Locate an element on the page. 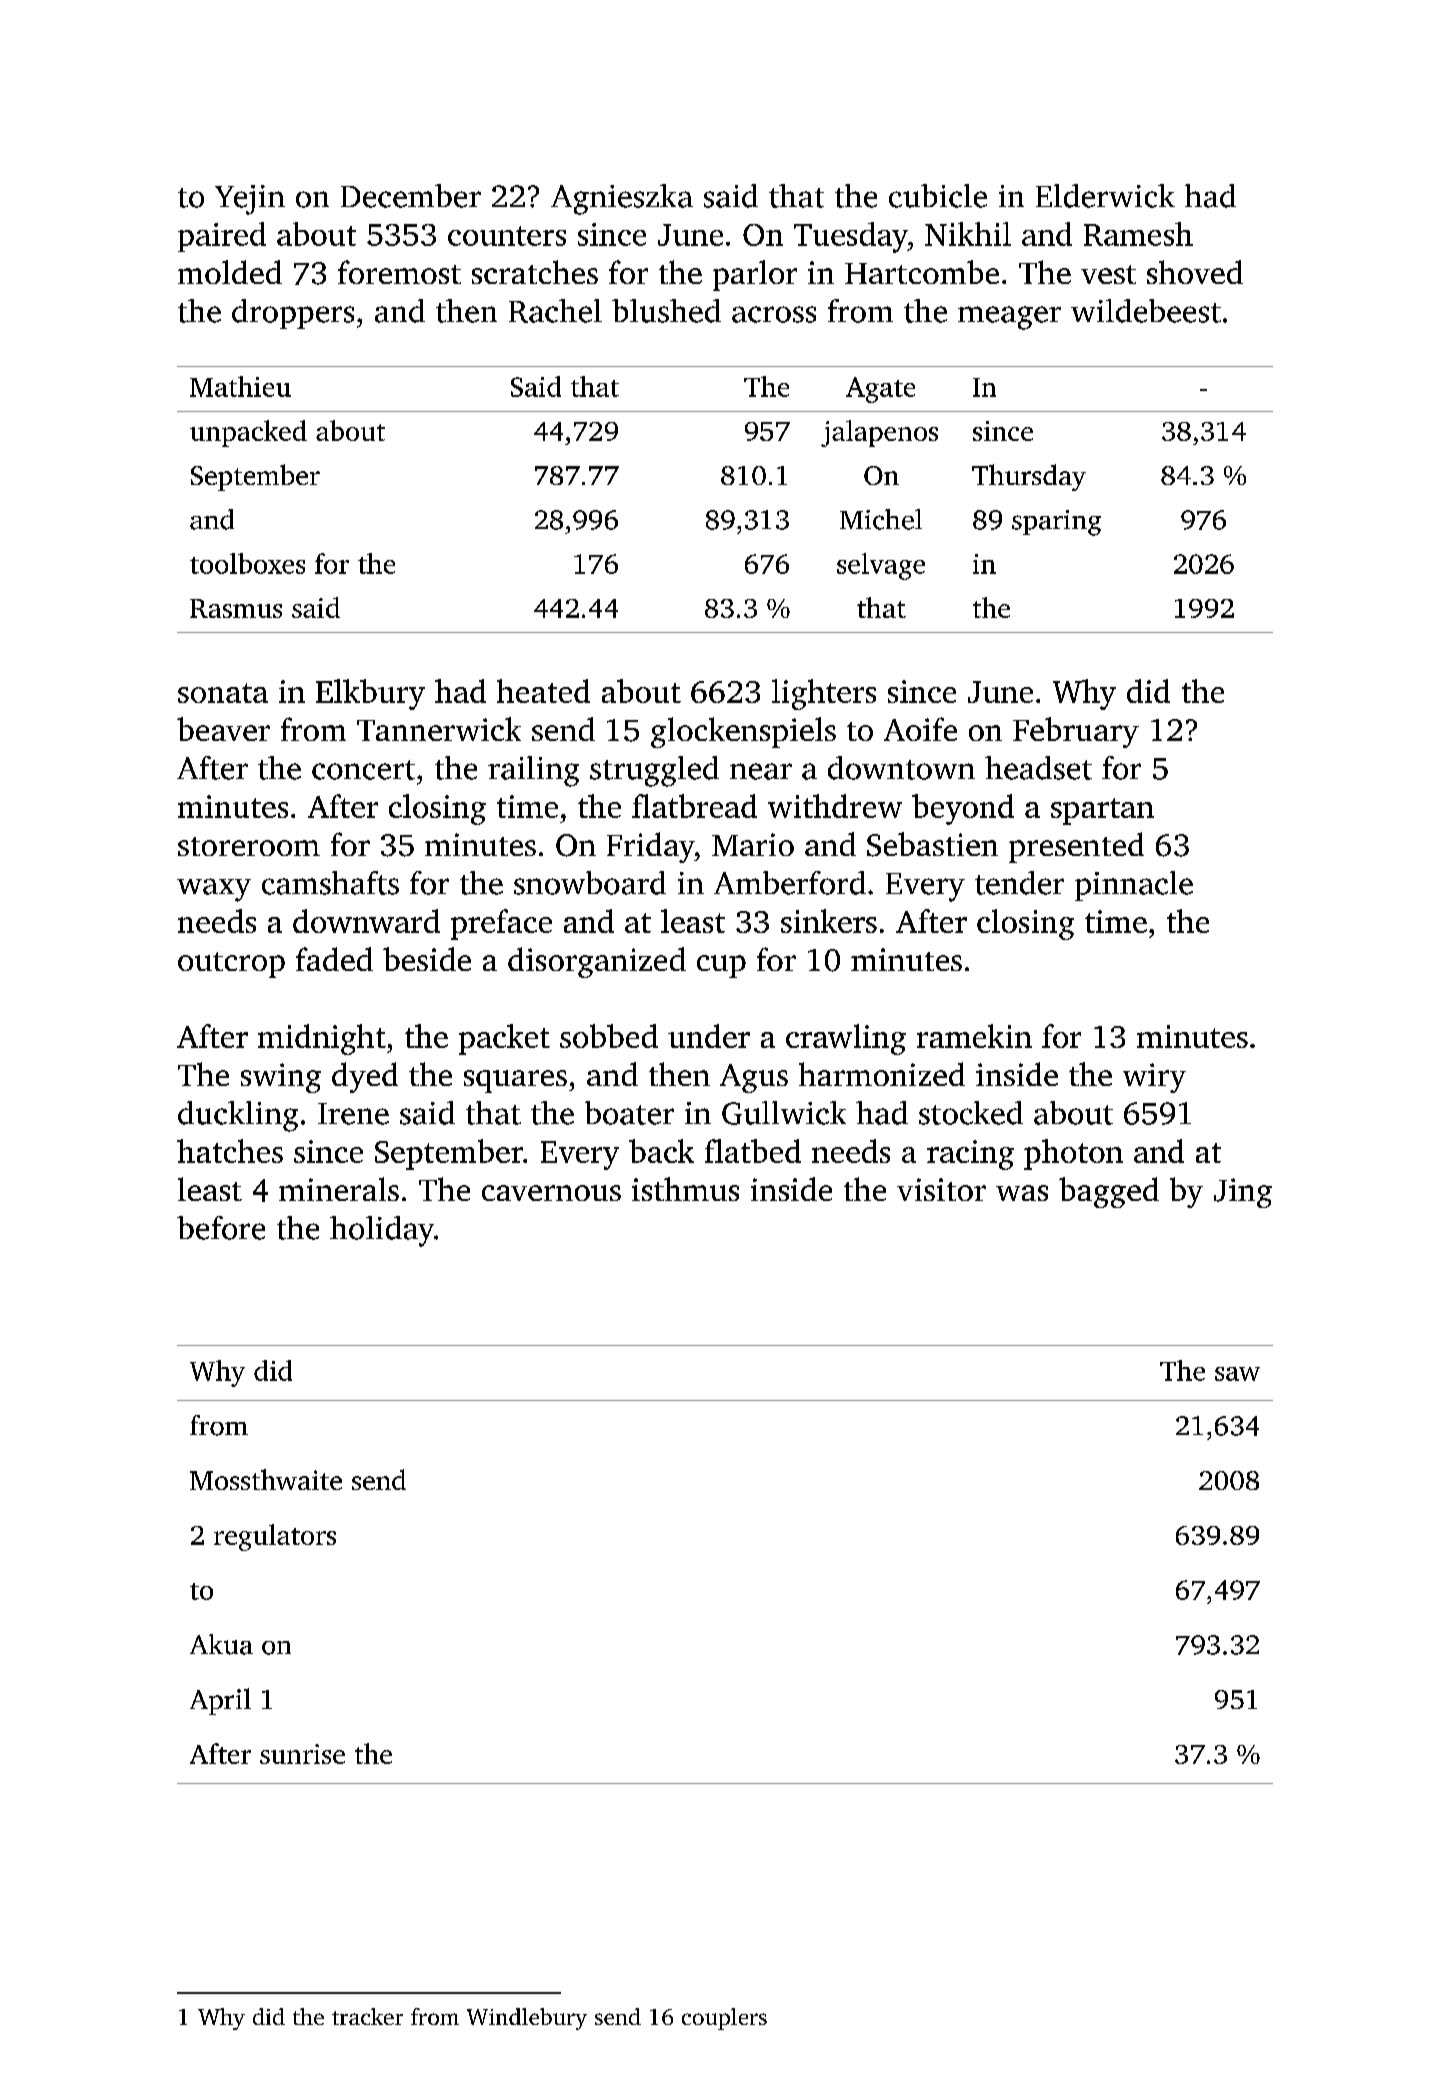  boater is located at coordinates (629, 1113).
